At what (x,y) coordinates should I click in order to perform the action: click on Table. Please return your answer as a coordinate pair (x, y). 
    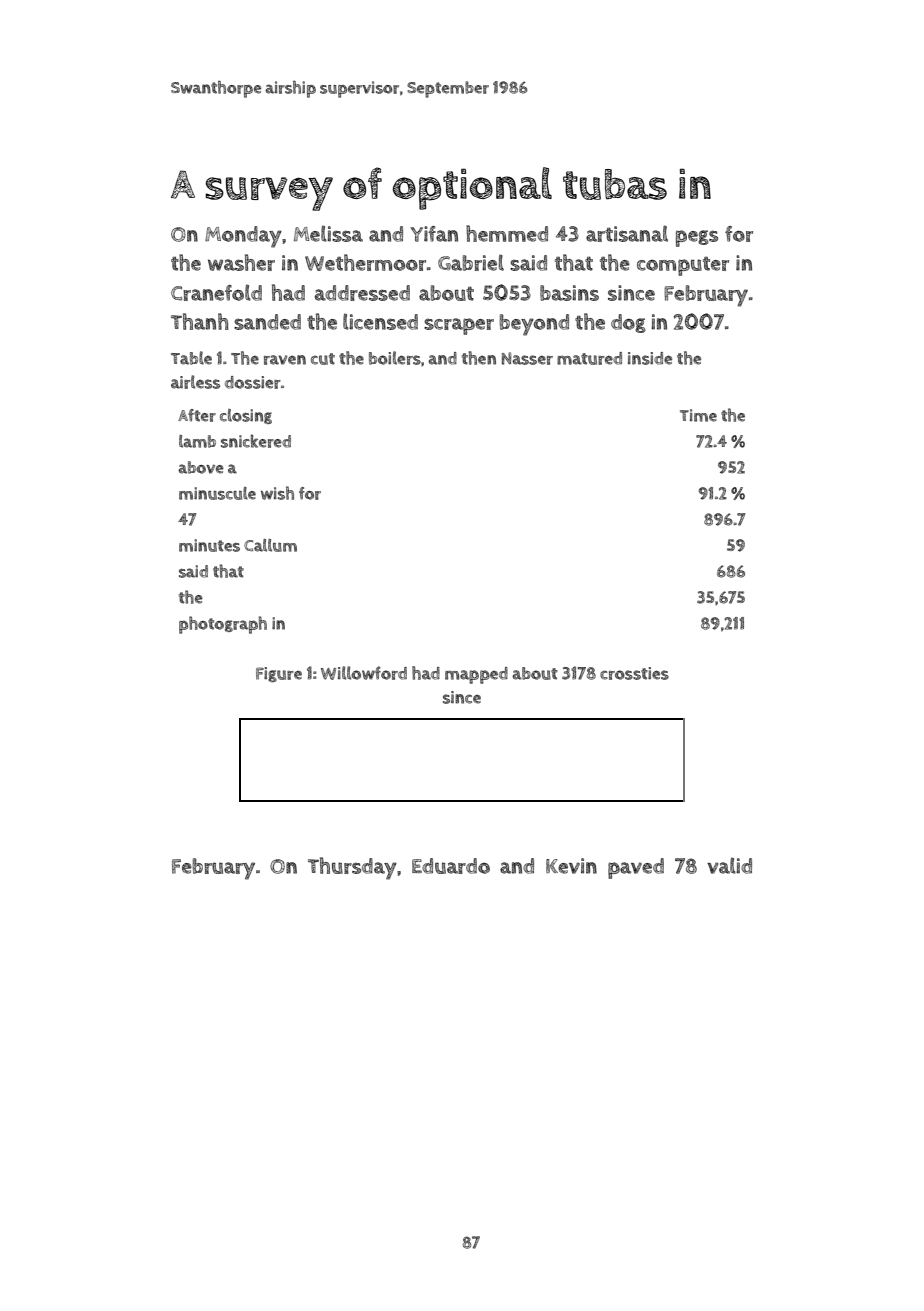
    Looking at the image, I should click on (191, 358).
